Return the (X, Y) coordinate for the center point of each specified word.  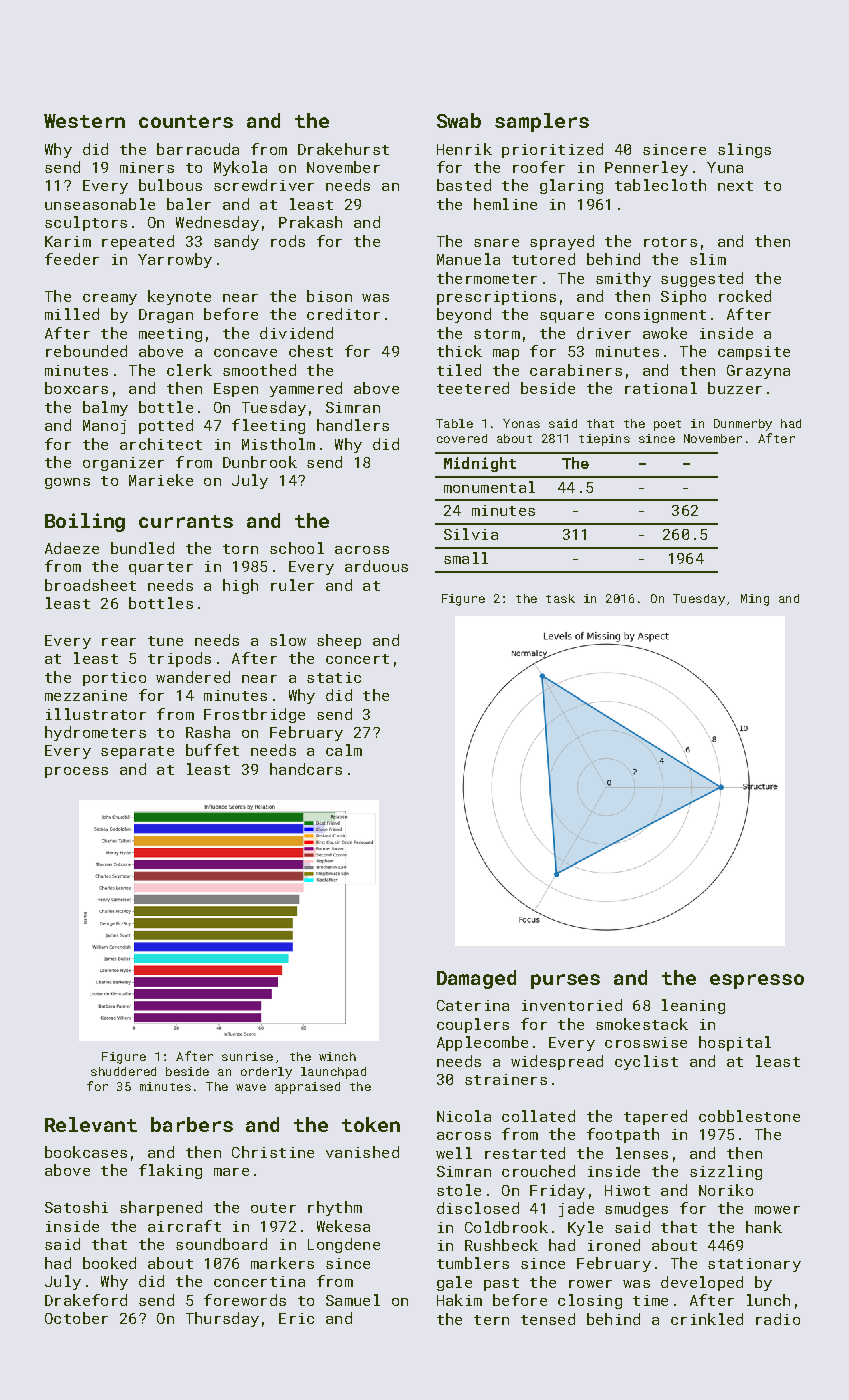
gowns (67, 483)
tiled (459, 370)
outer (273, 1208)
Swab (459, 120)
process (76, 772)
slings (744, 150)
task (560, 598)
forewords (245, 1300)
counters (186, 121)
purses (565, 981)
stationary (754, 1265)
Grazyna (758, 372)
